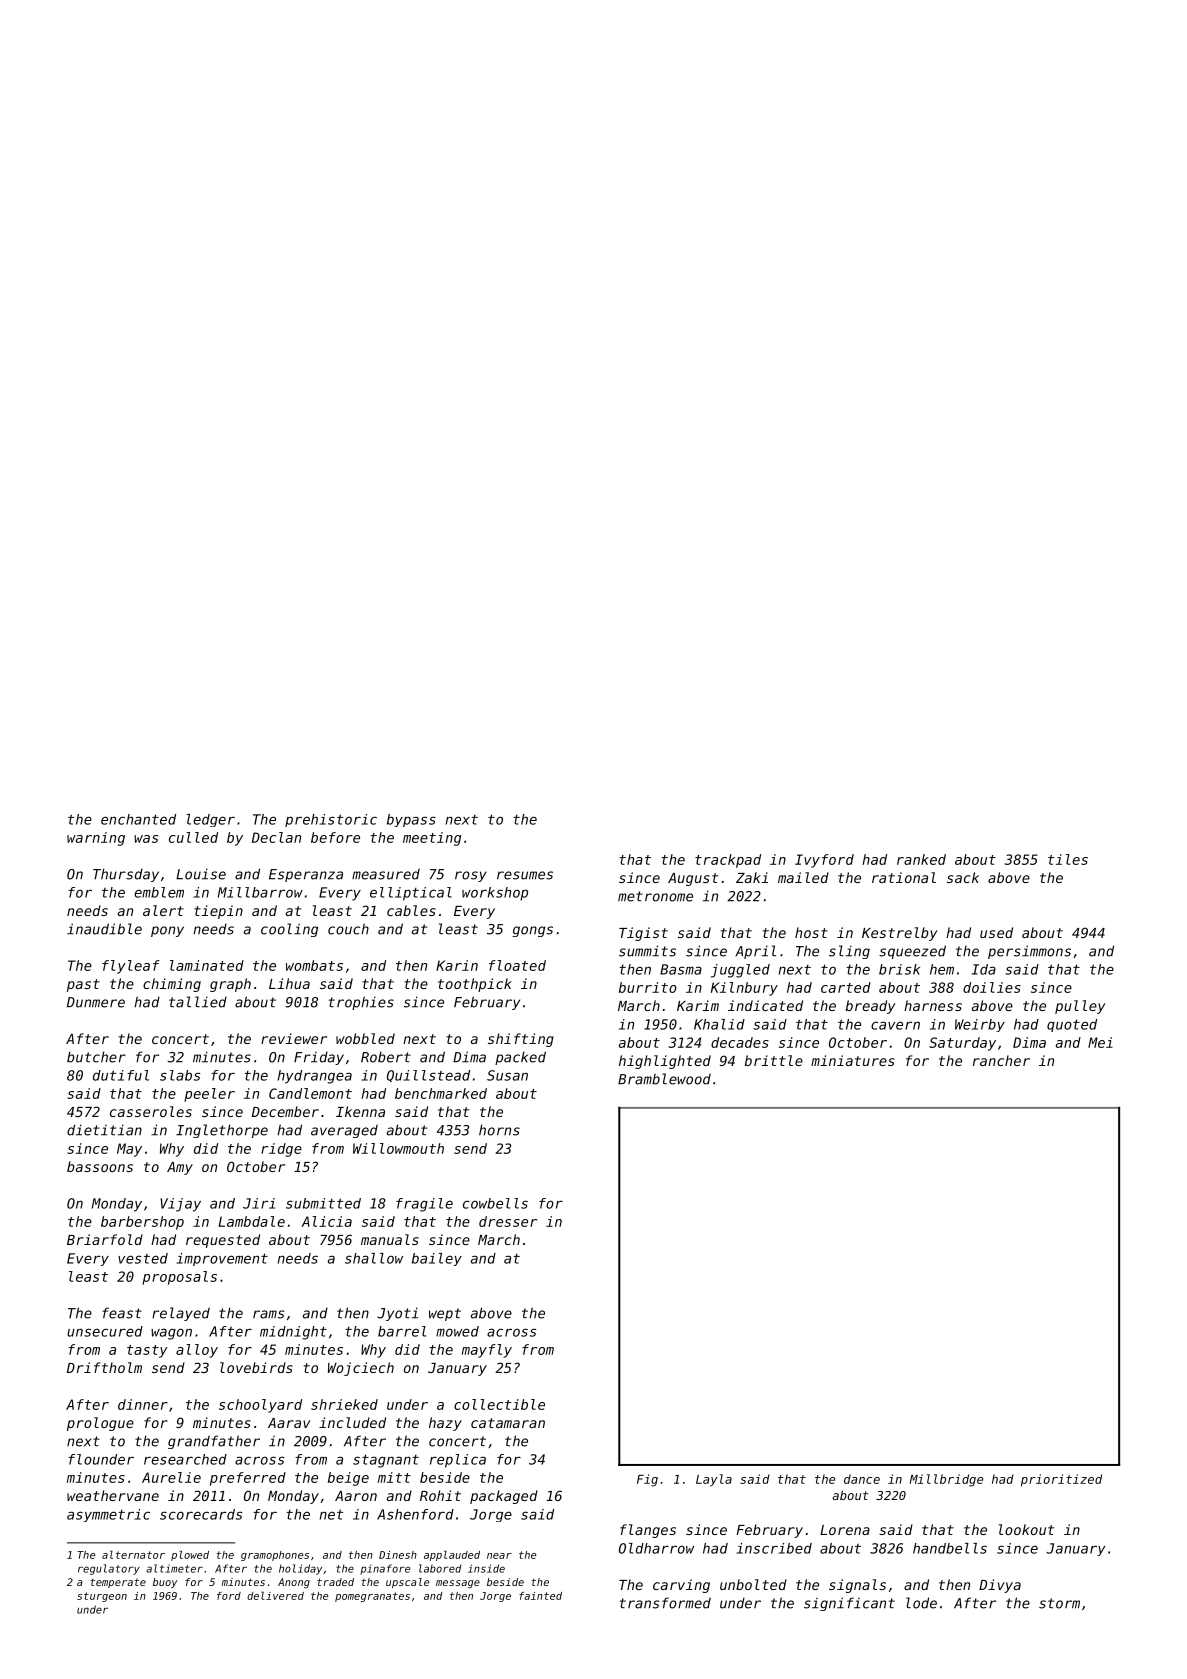 This document has width=1187, height=1679. I want to click on catamaran, so click(508, 1423).
